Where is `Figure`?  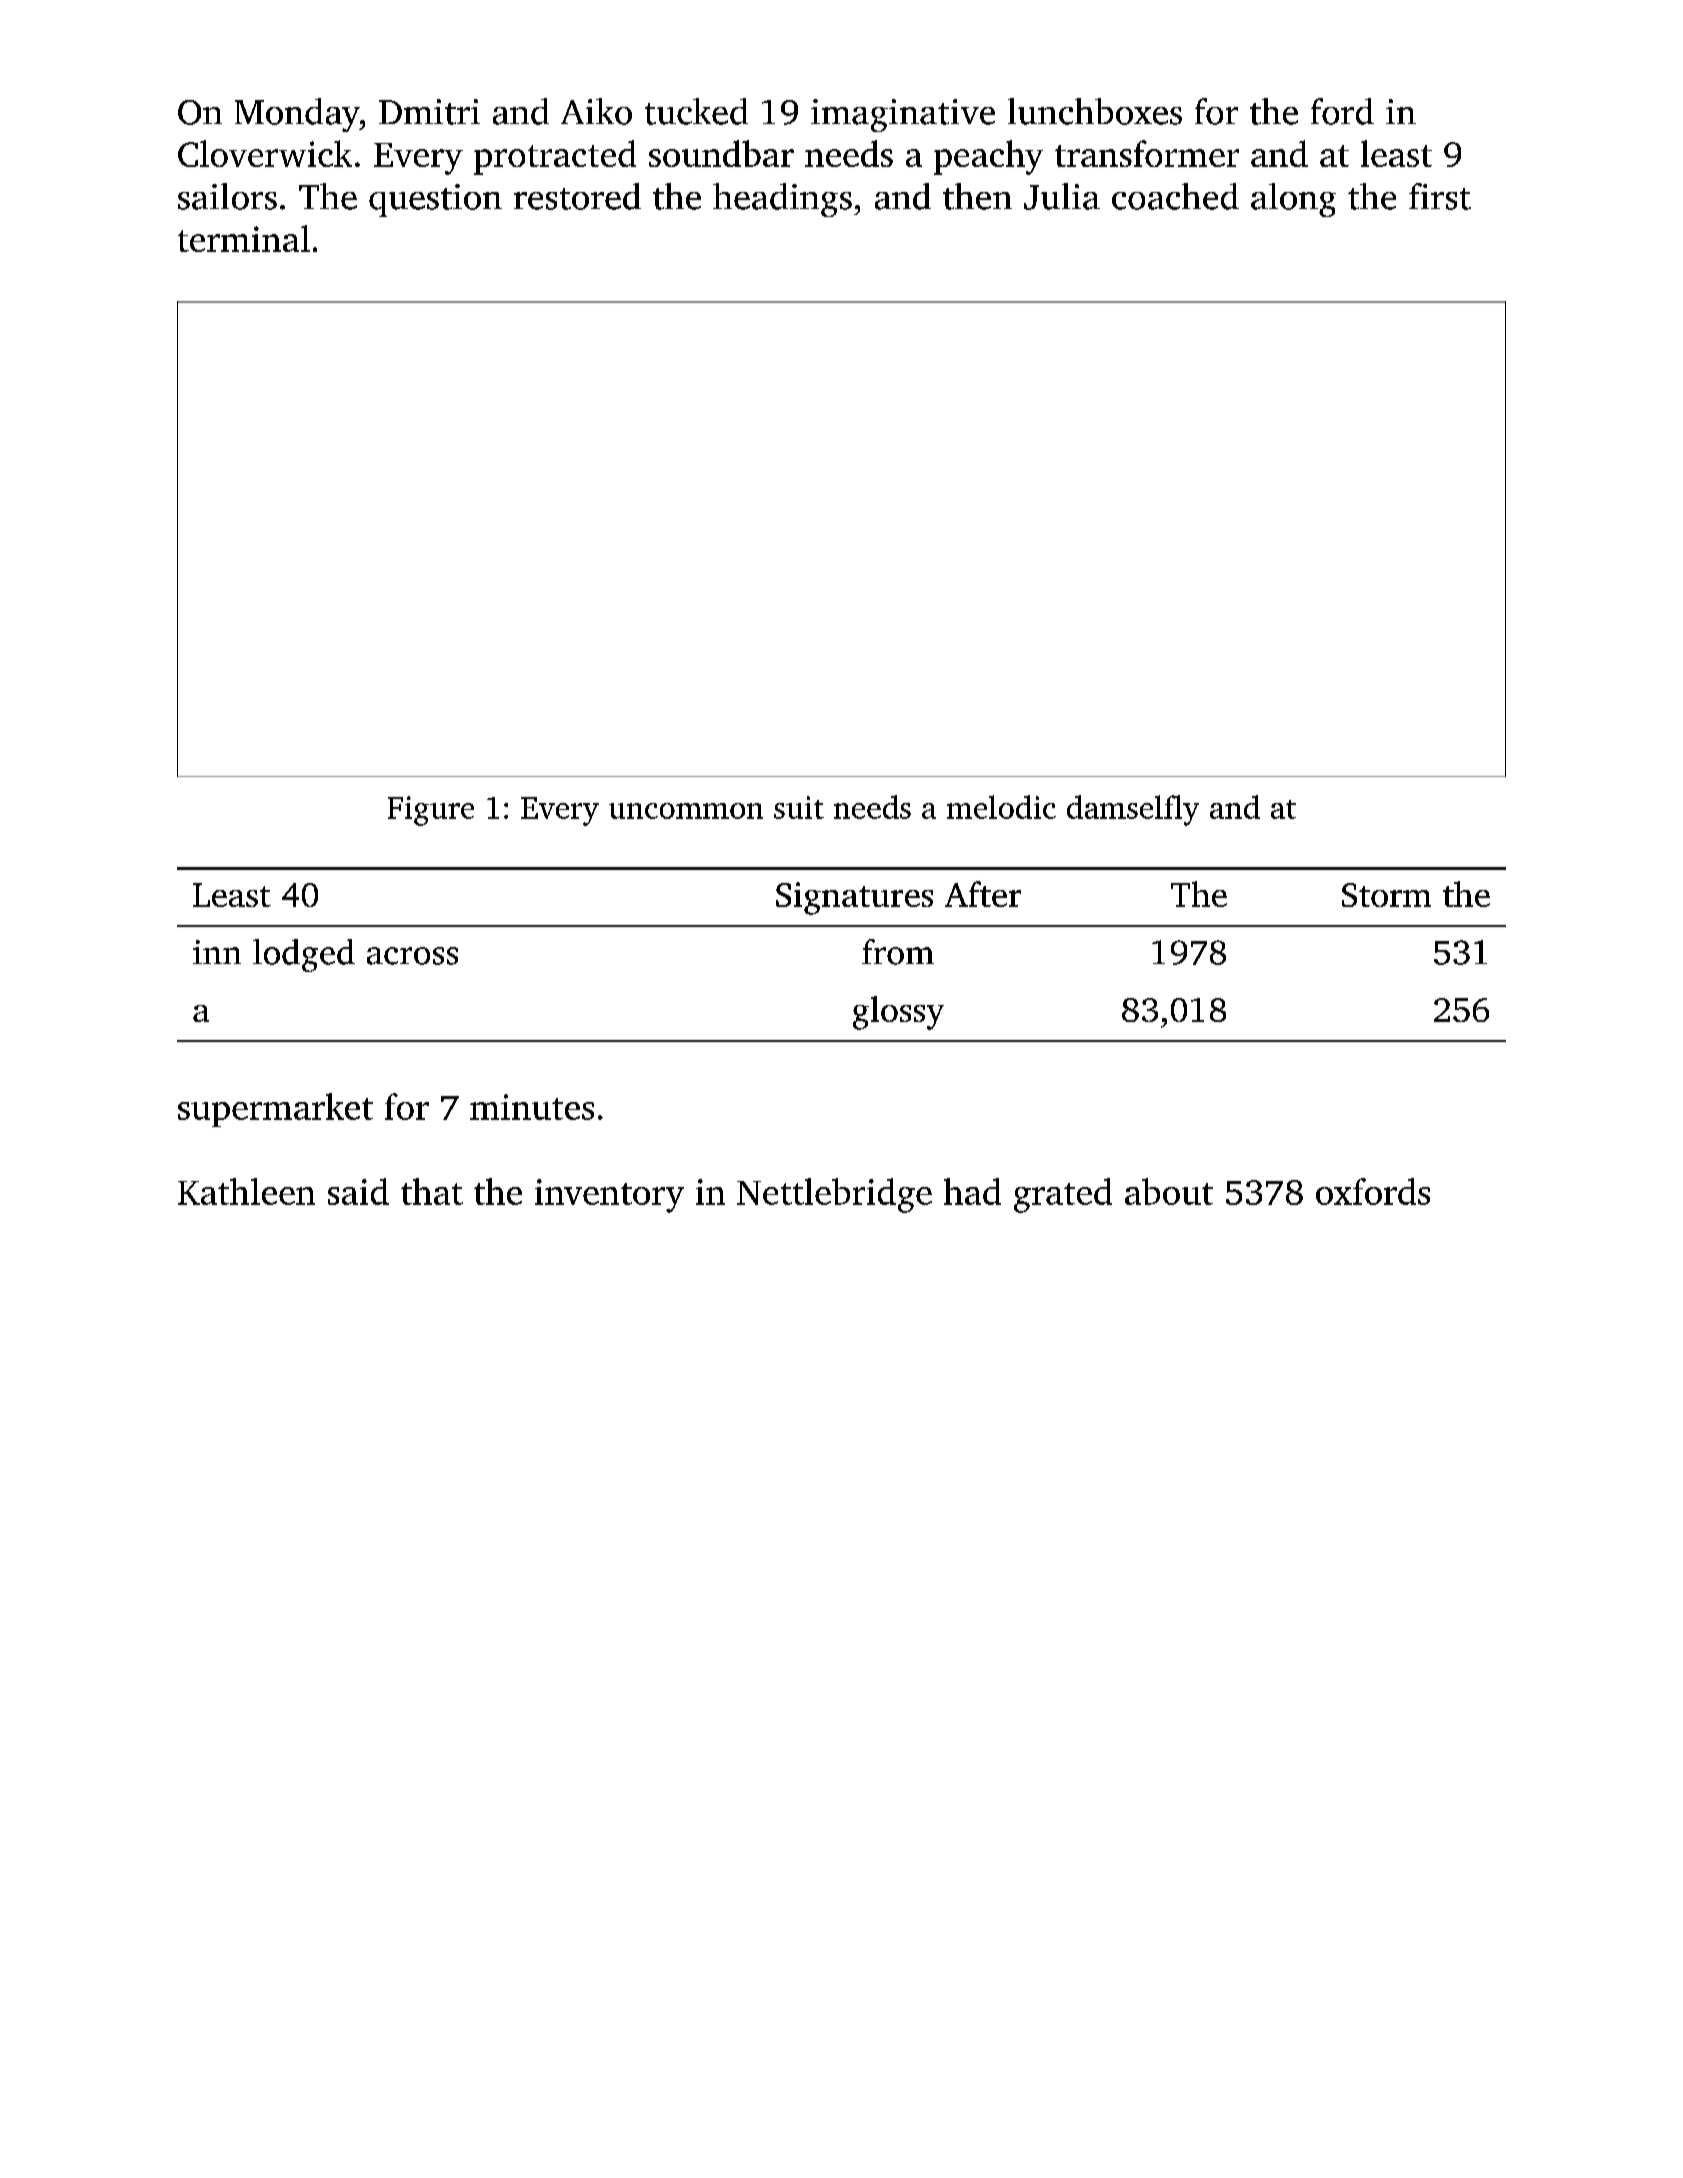 Figure is located at coordinates (431, 811).
